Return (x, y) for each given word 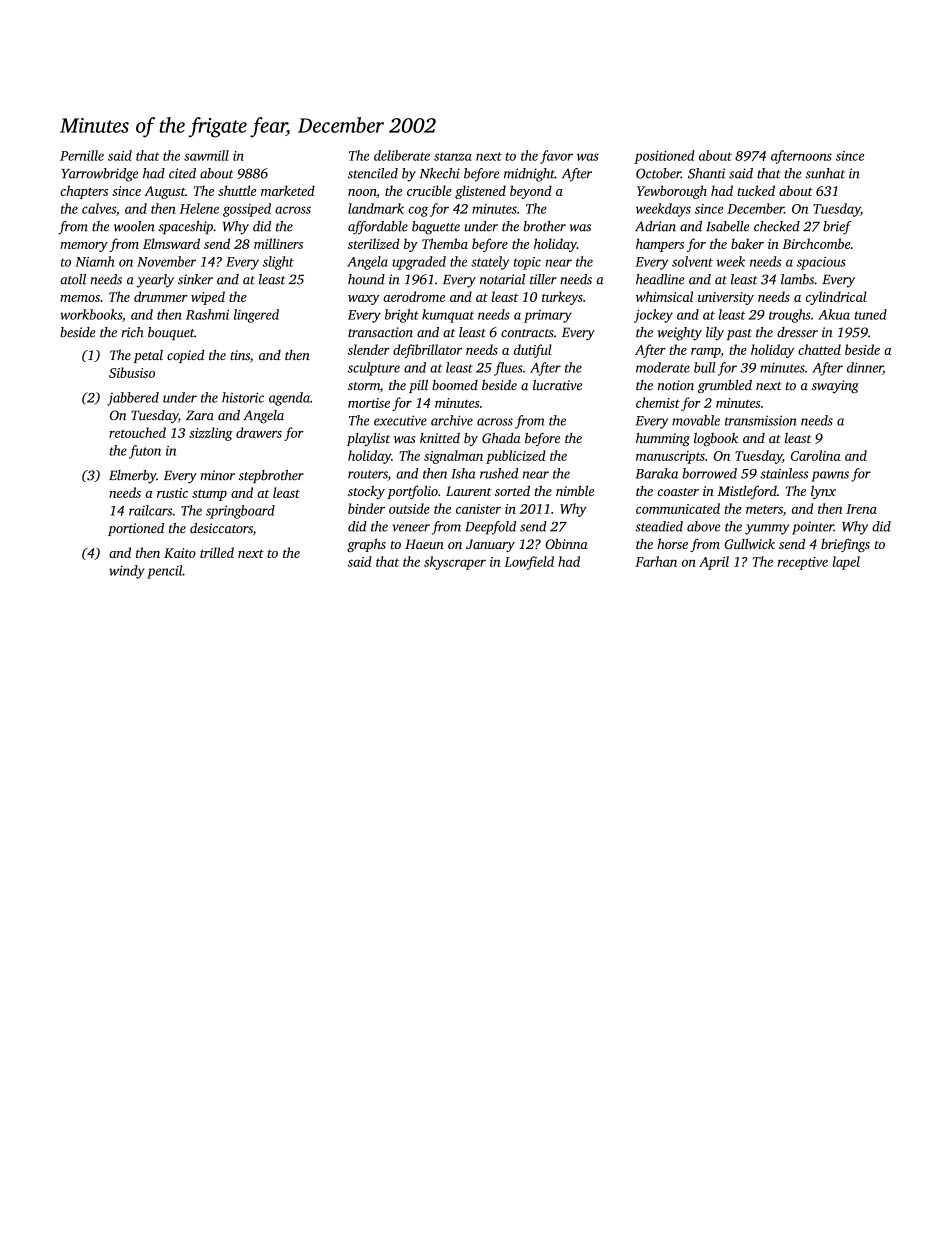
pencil (164, 572)
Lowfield (529, 563)
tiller (543, 279)
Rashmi (207, 314)
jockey (653, 316)
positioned (664, 157)
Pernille (82, 155)
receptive (803, 563)
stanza (453, 156)
